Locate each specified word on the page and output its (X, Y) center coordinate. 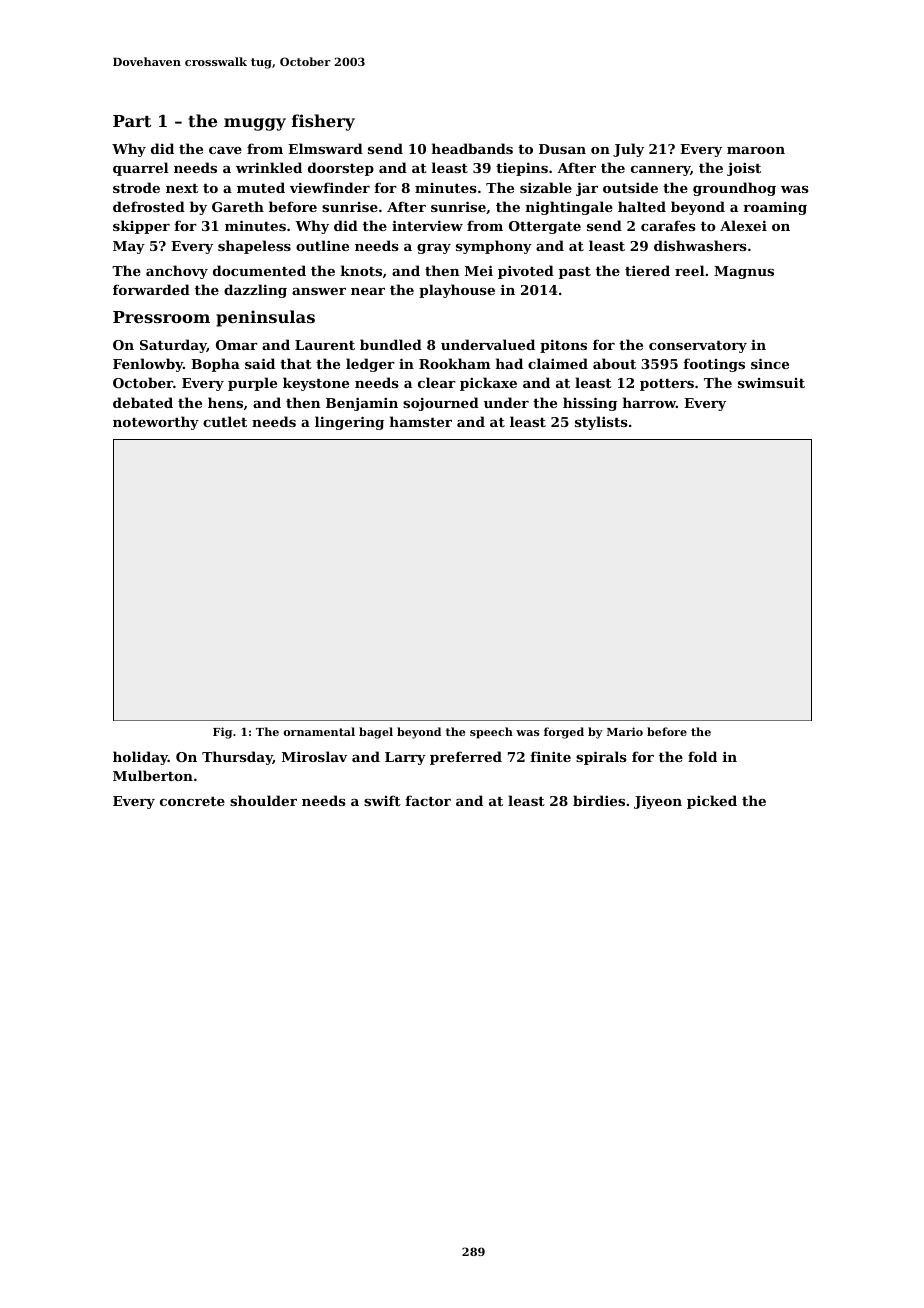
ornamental (319, 731)
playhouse (457, 291)
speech (491, 733)
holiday (140, 758)
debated (143, 402)
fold (702, 756)
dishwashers (700, 245)
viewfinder (330, 187)
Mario (625, 731)
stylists (601, 423)
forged (564, 733)
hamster (421, 421)
